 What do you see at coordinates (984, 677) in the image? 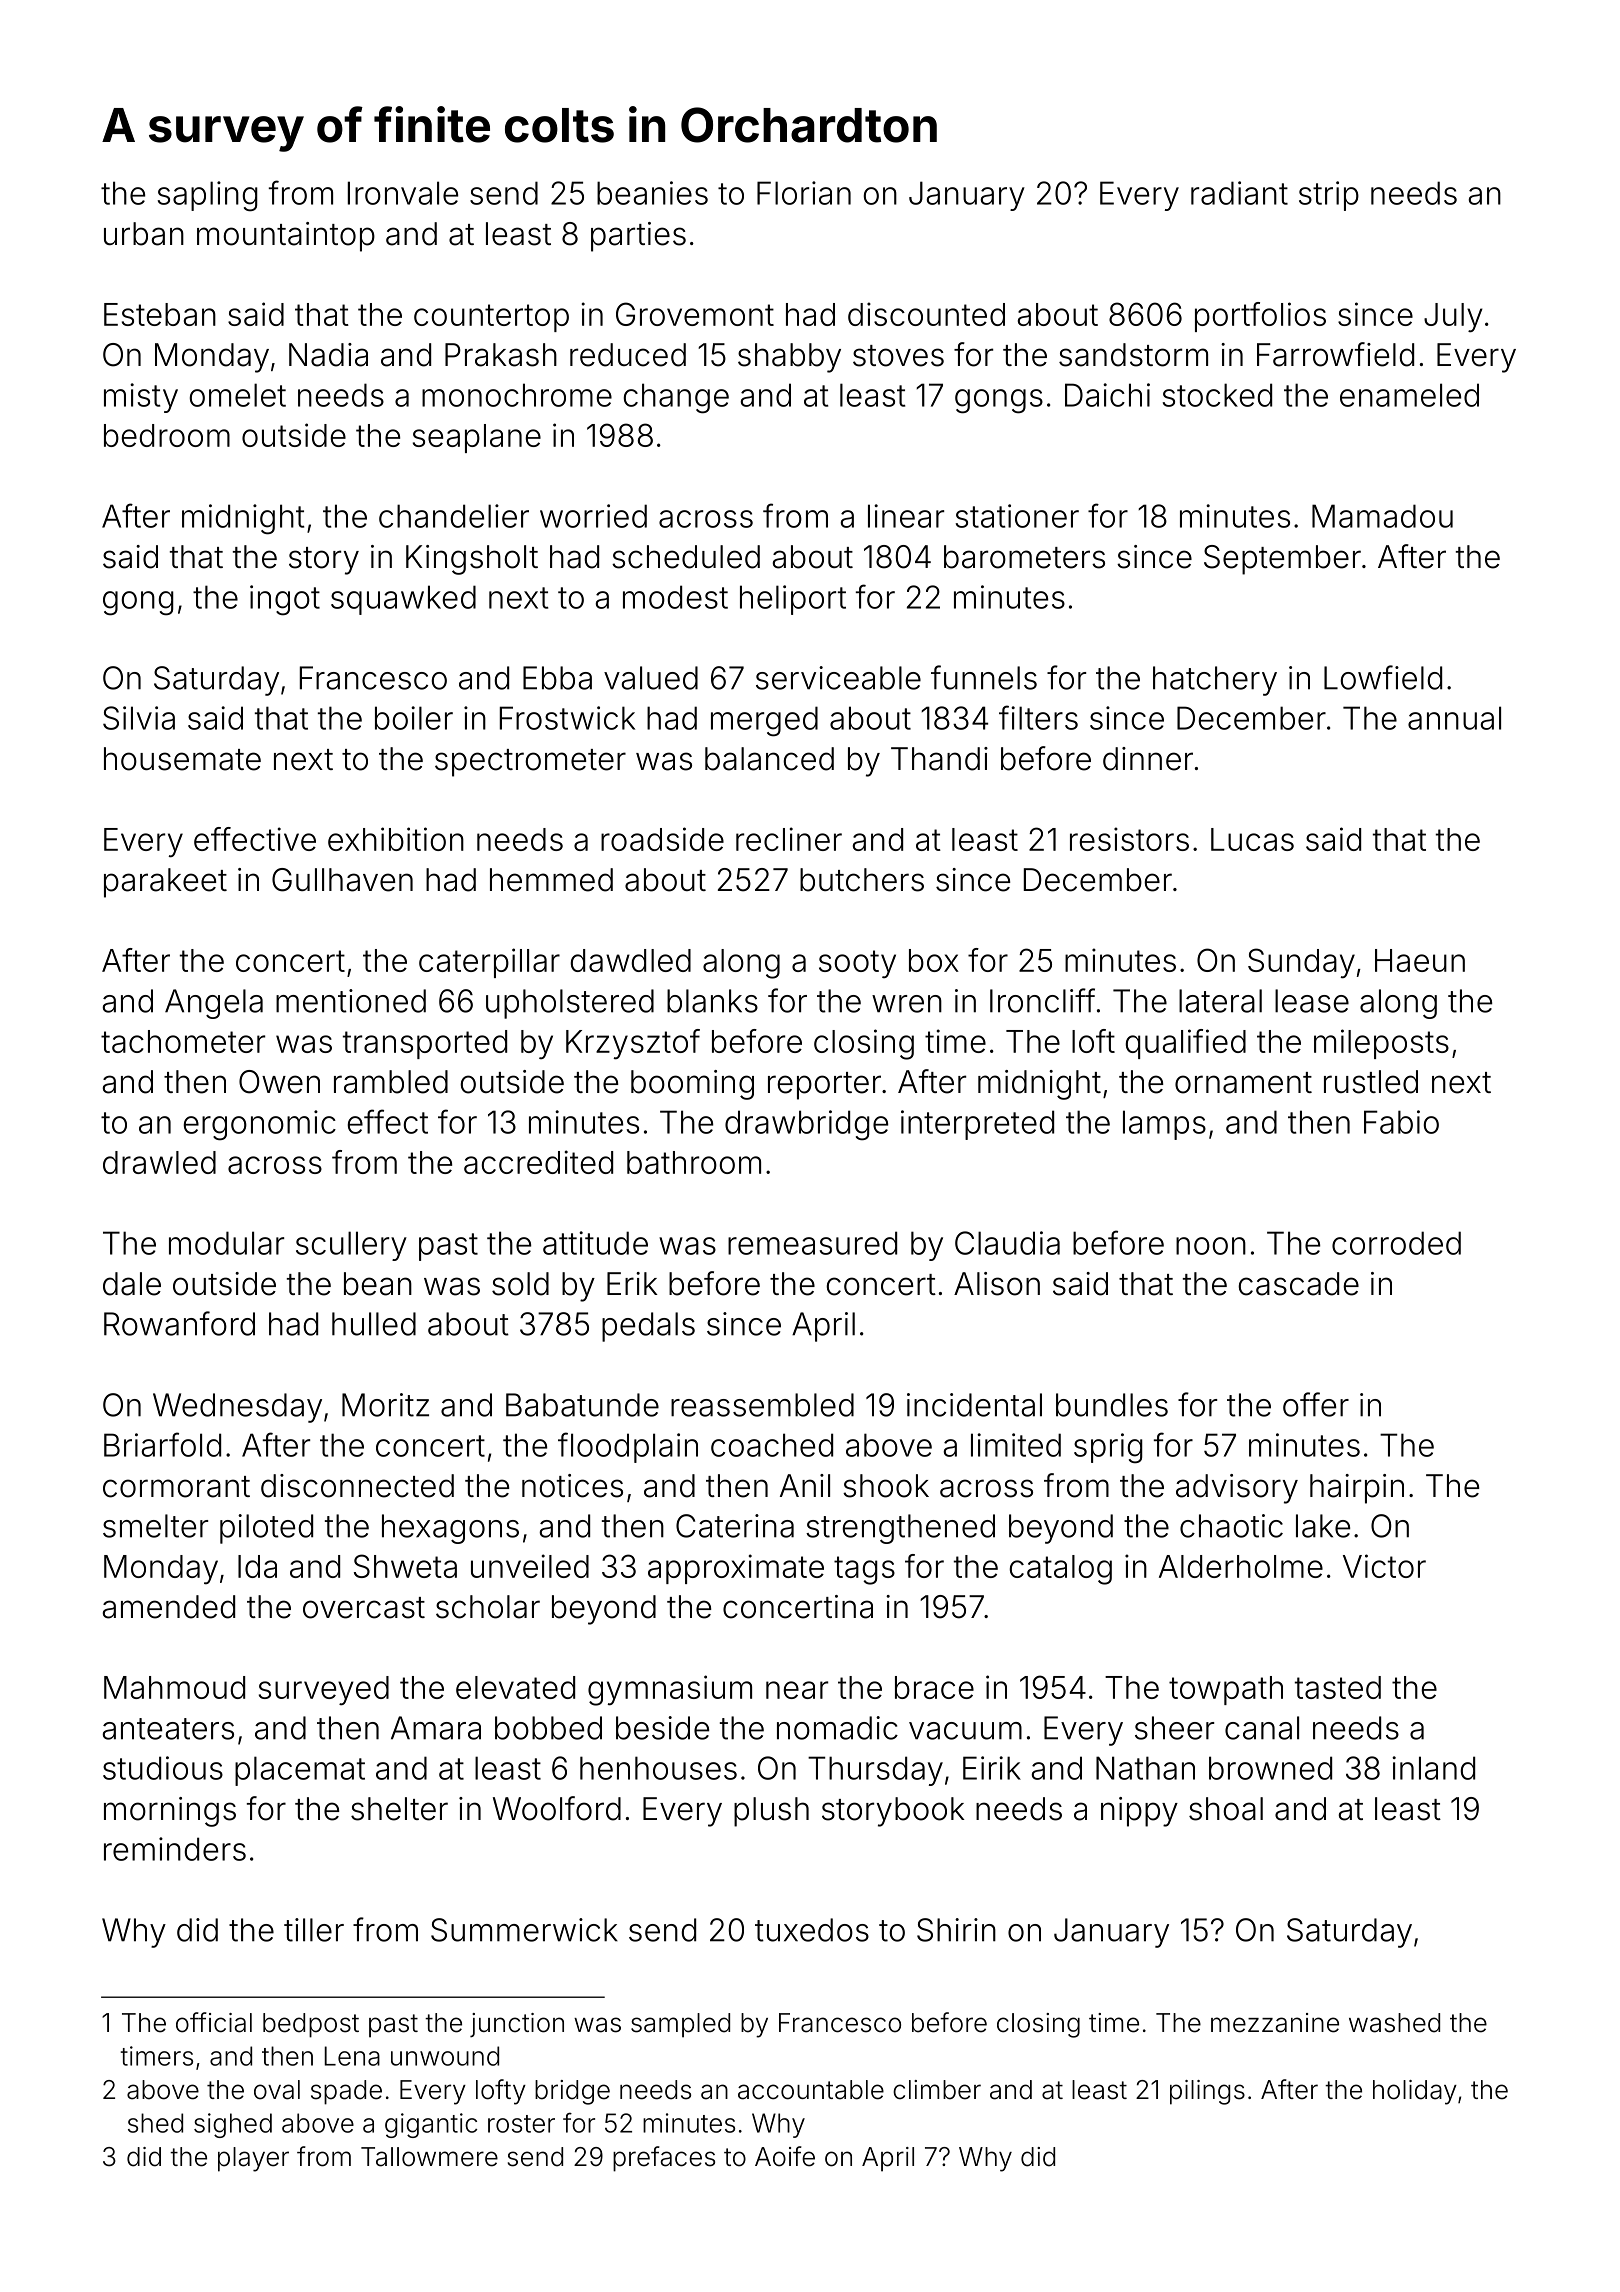
I see `funnels` at bounding box center [984, 677].
